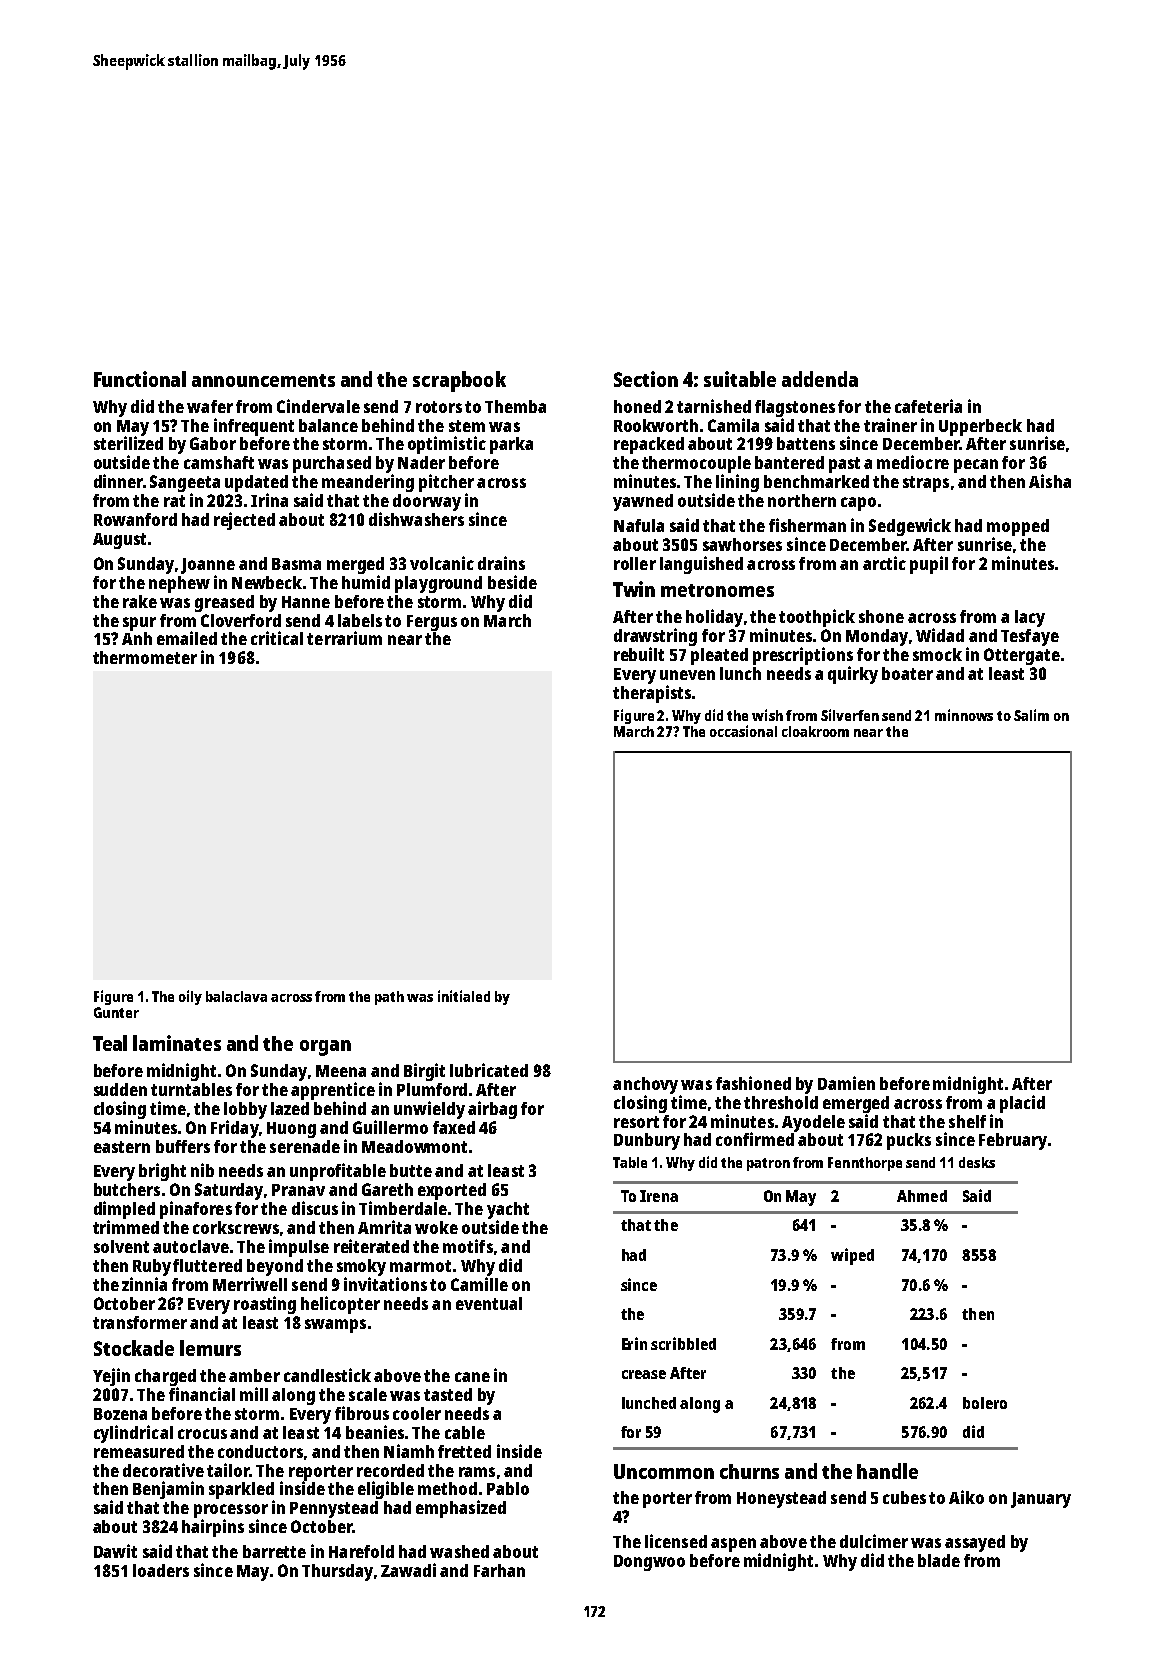  What do you see at coordinates (263, 380) in the screenshot?
I see `announcements` at bounding box center [263, 380].
